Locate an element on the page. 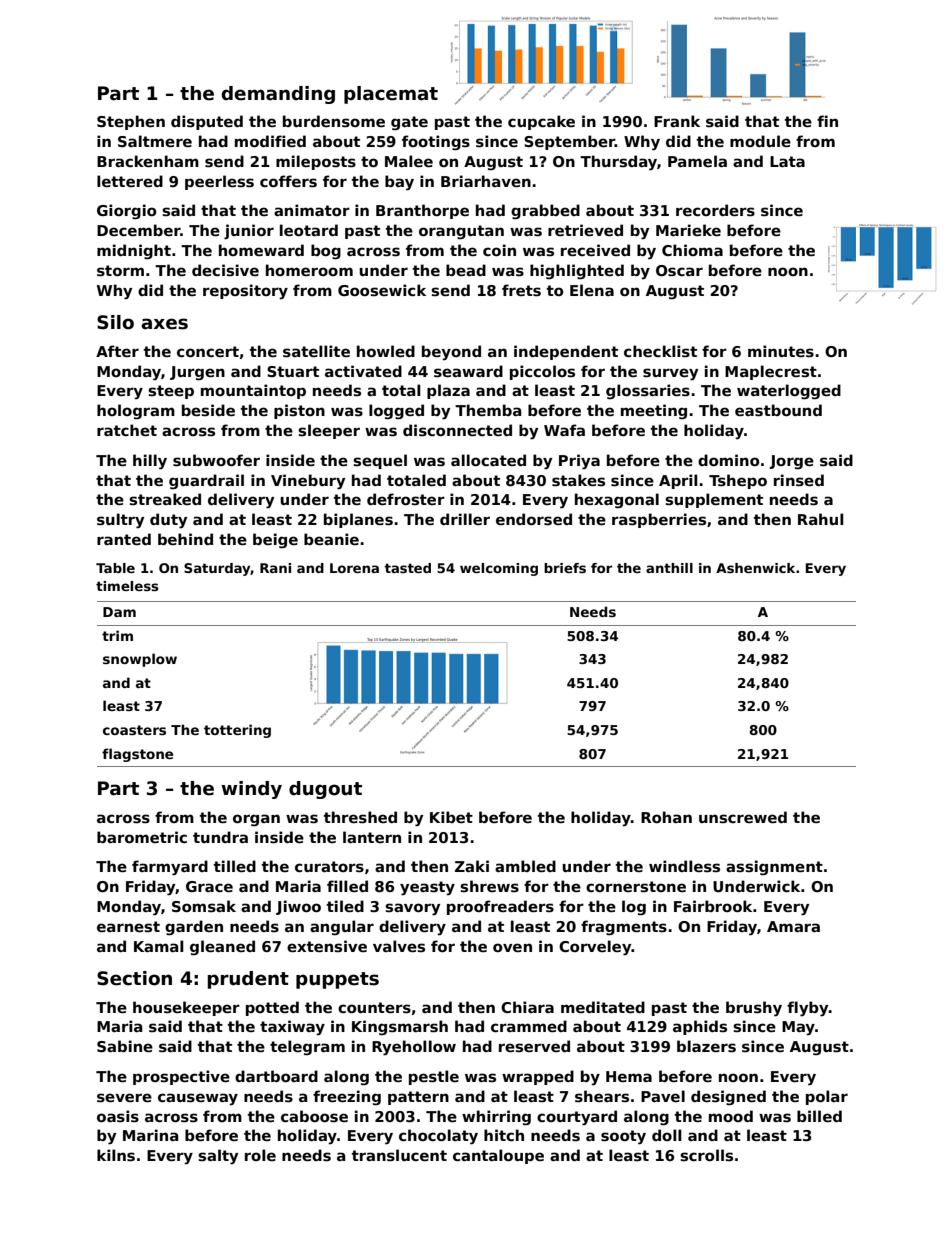  Giorgio is located at coordinates (126, 212).
